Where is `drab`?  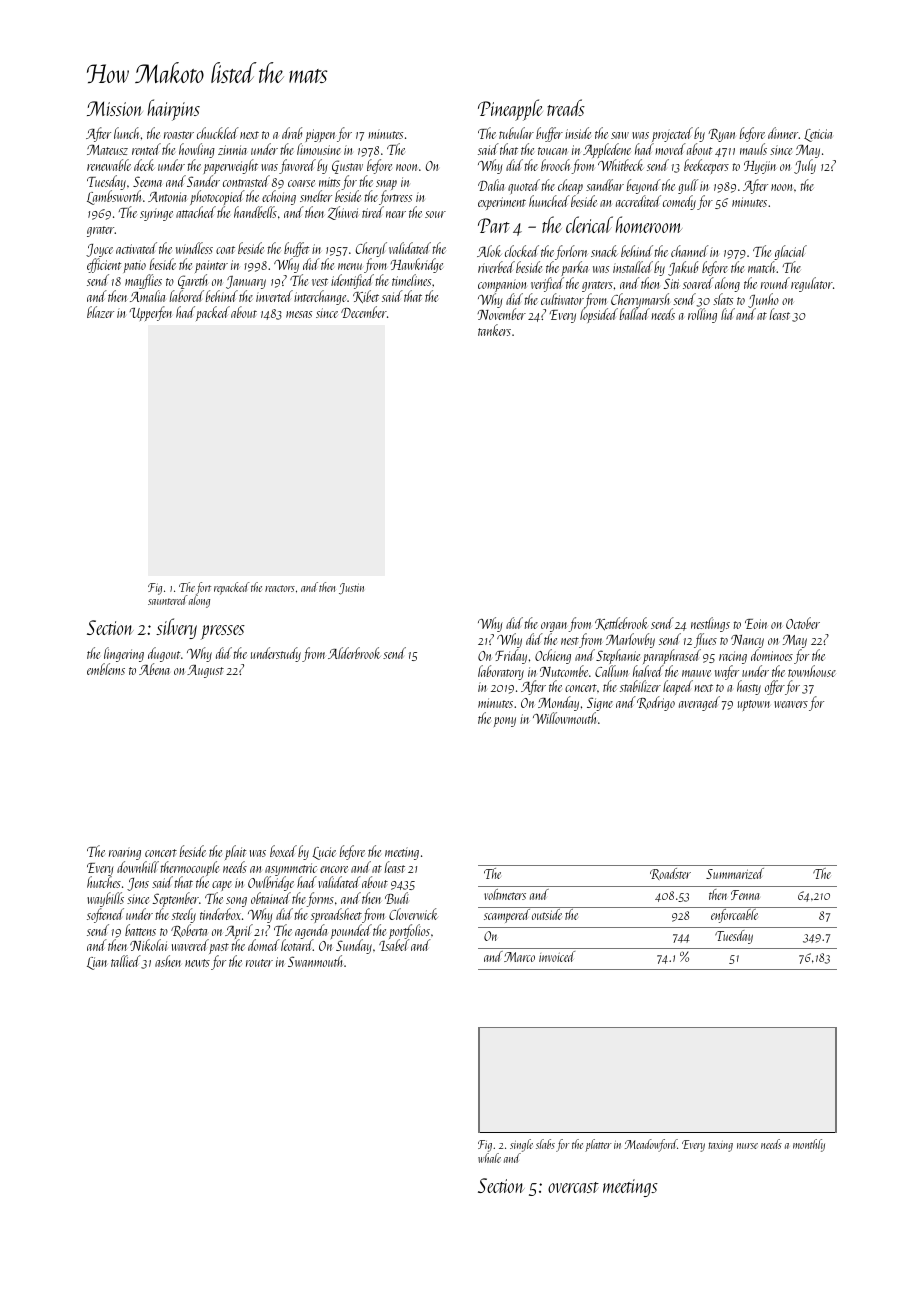 drab is located at coordinates (292, 133).
